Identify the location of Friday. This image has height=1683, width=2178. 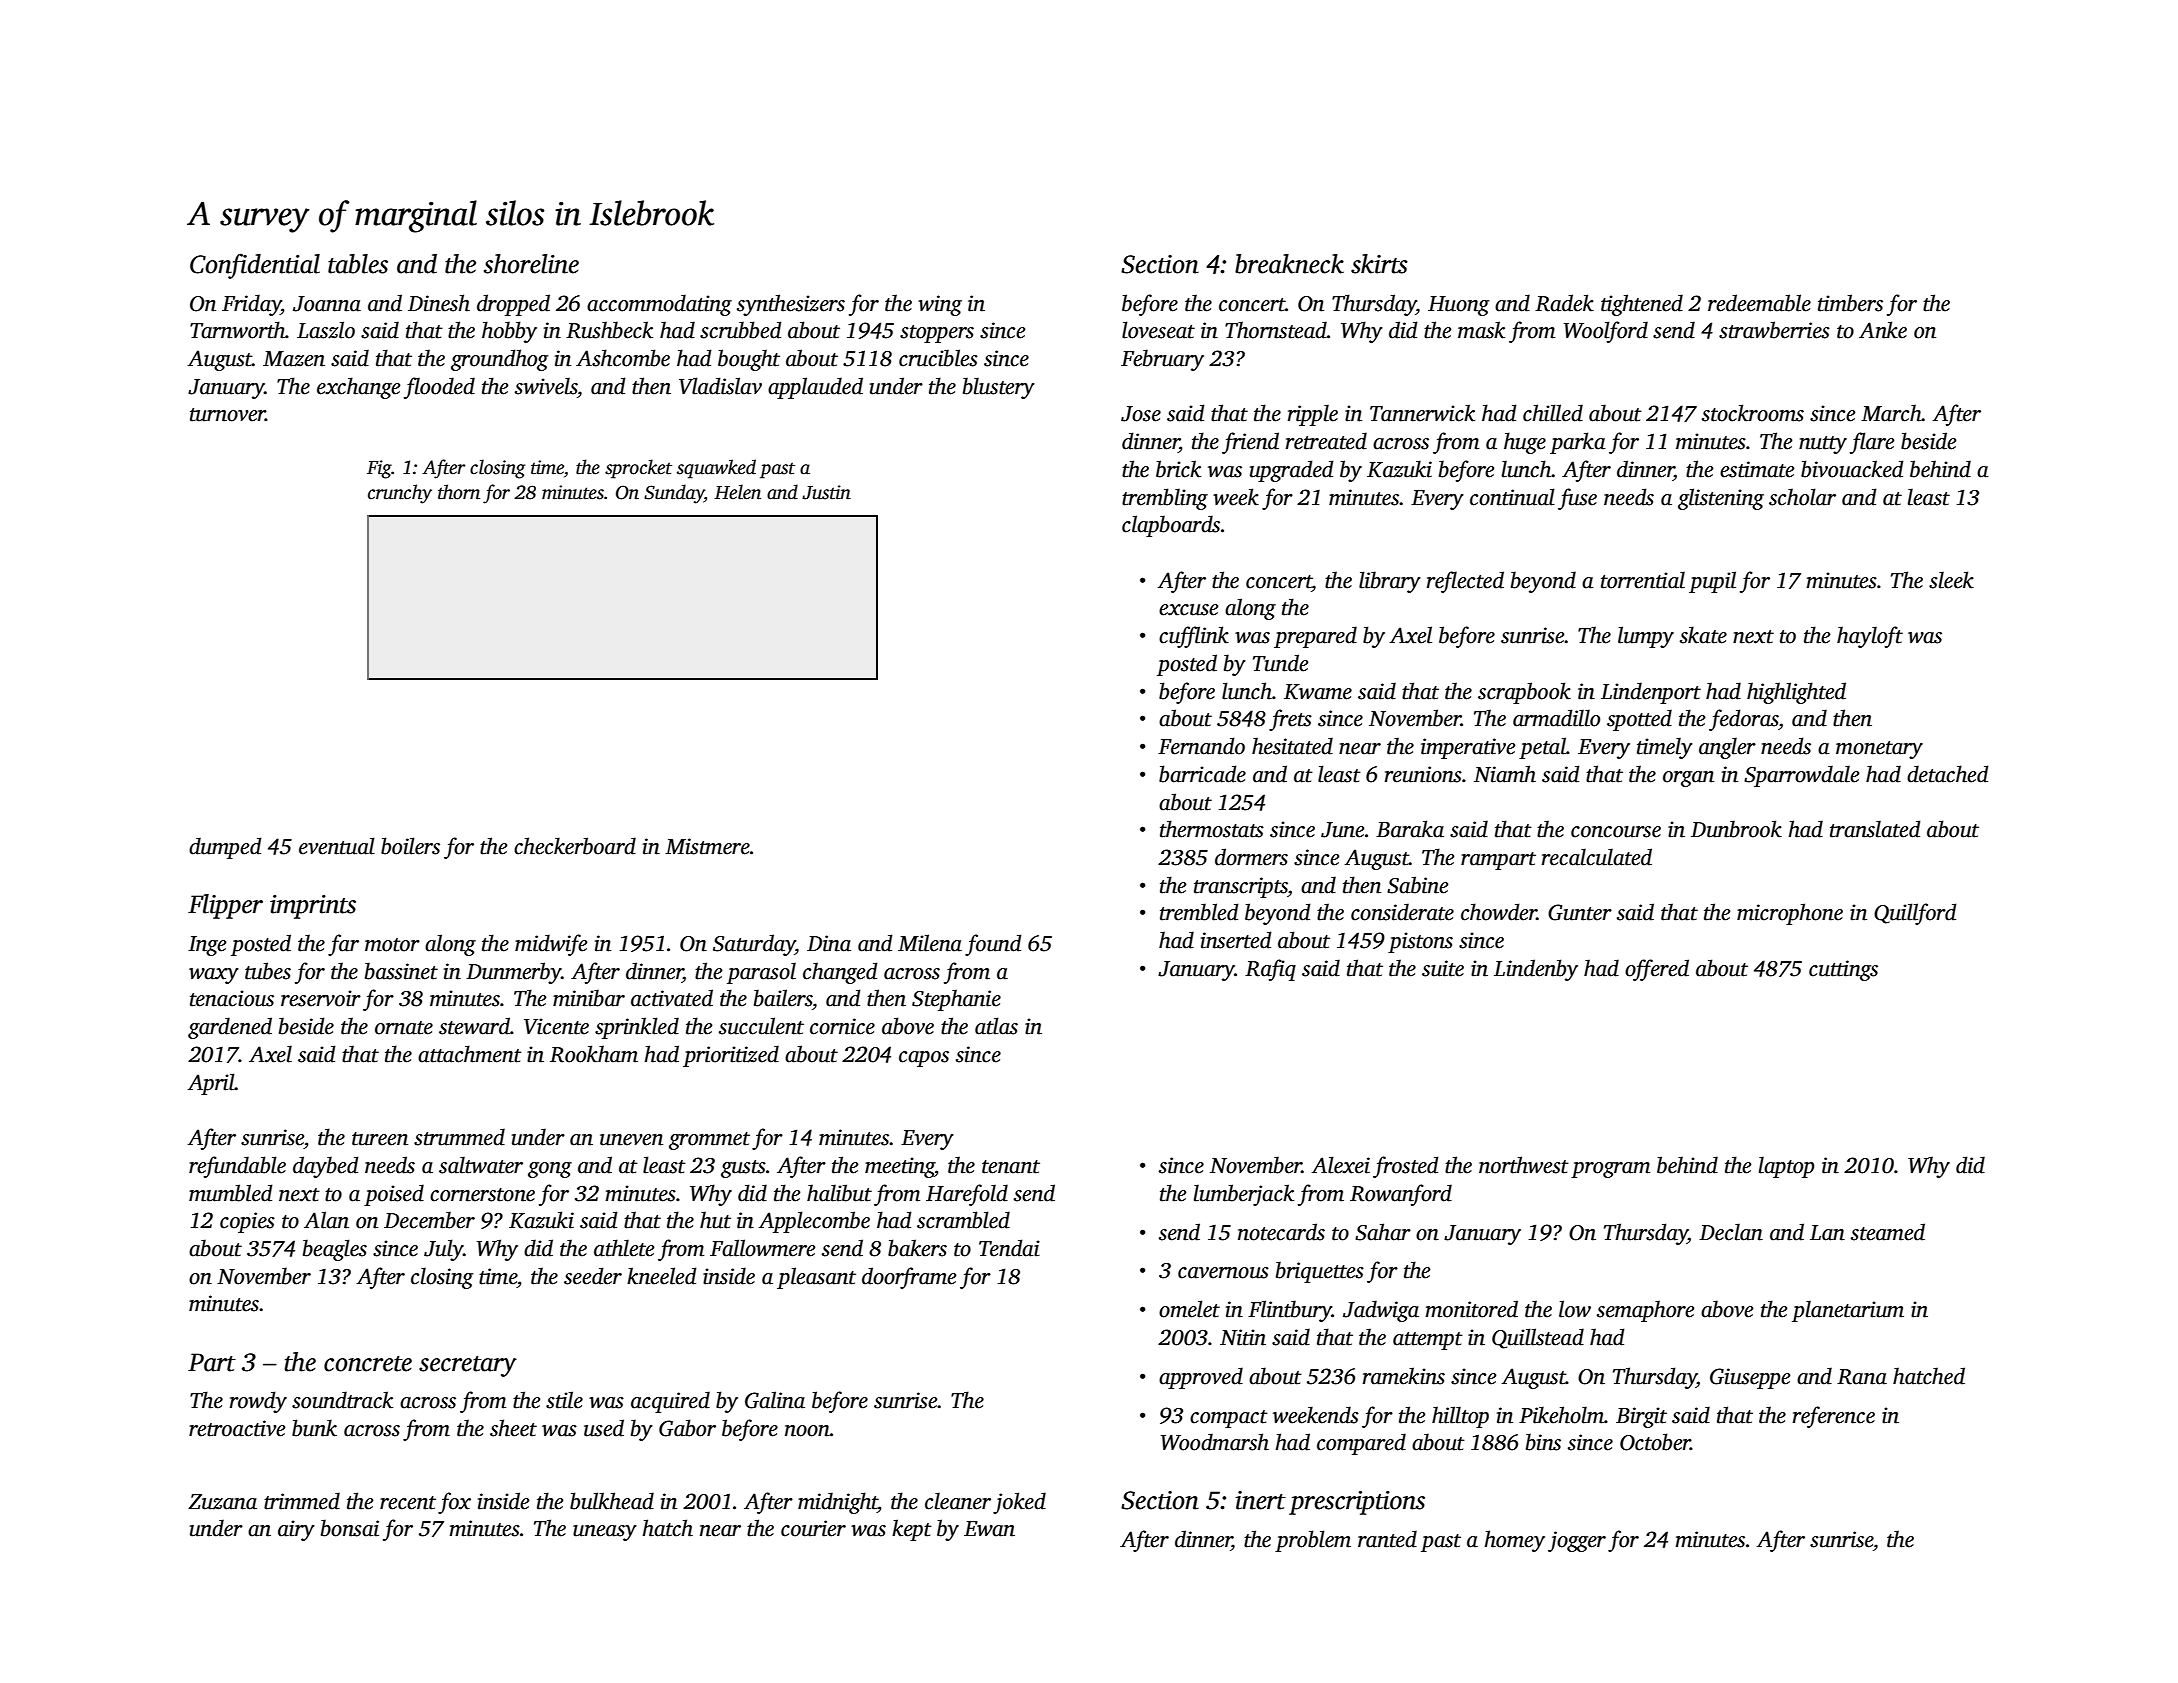
(251, 305).
